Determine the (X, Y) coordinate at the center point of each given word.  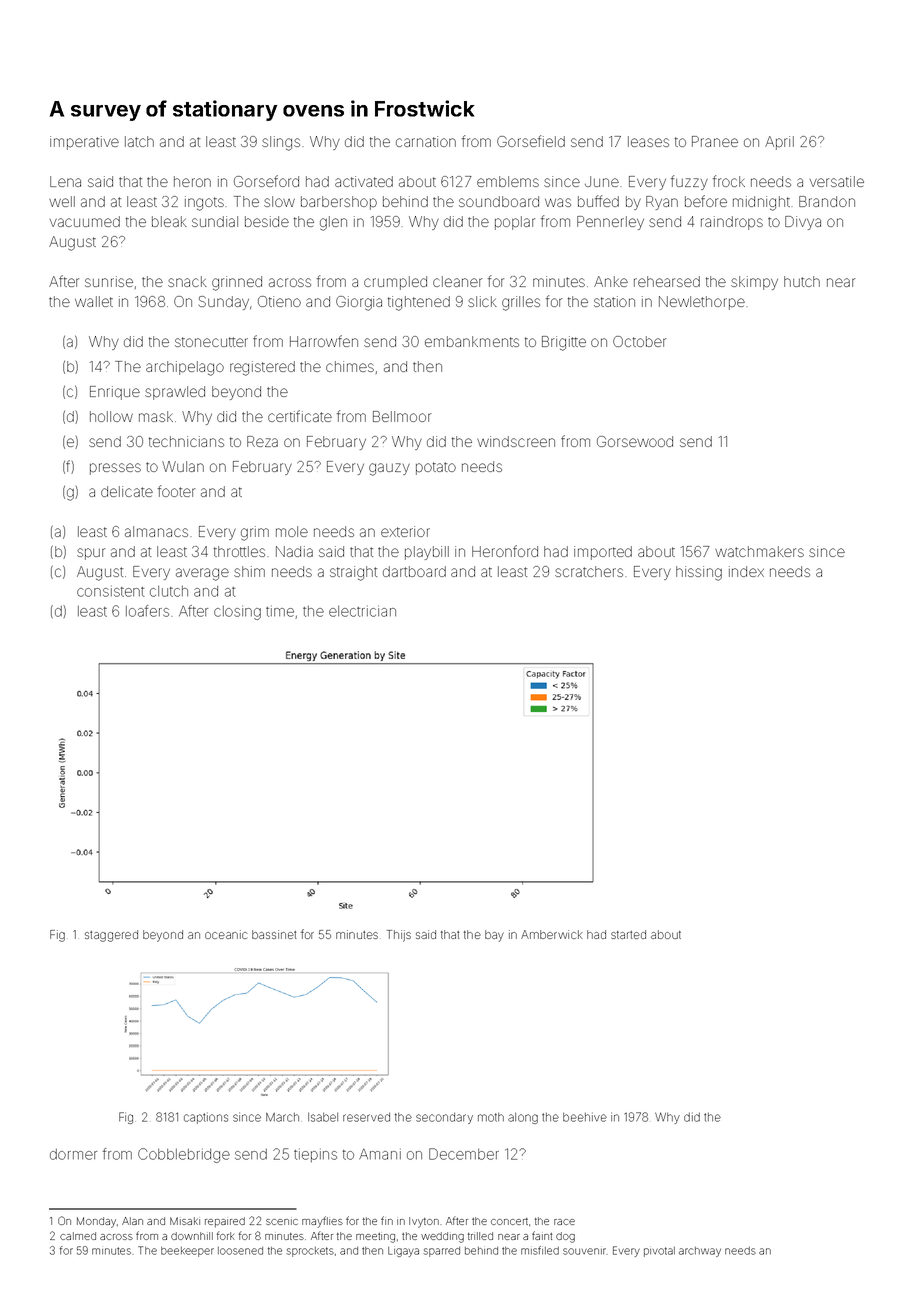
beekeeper (187, 1252)
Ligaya (403, 1252)
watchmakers (759, 551)
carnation (426, 141)
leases (648, 141)
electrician (362, 611)
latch (139, 141)
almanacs (156, 531)
